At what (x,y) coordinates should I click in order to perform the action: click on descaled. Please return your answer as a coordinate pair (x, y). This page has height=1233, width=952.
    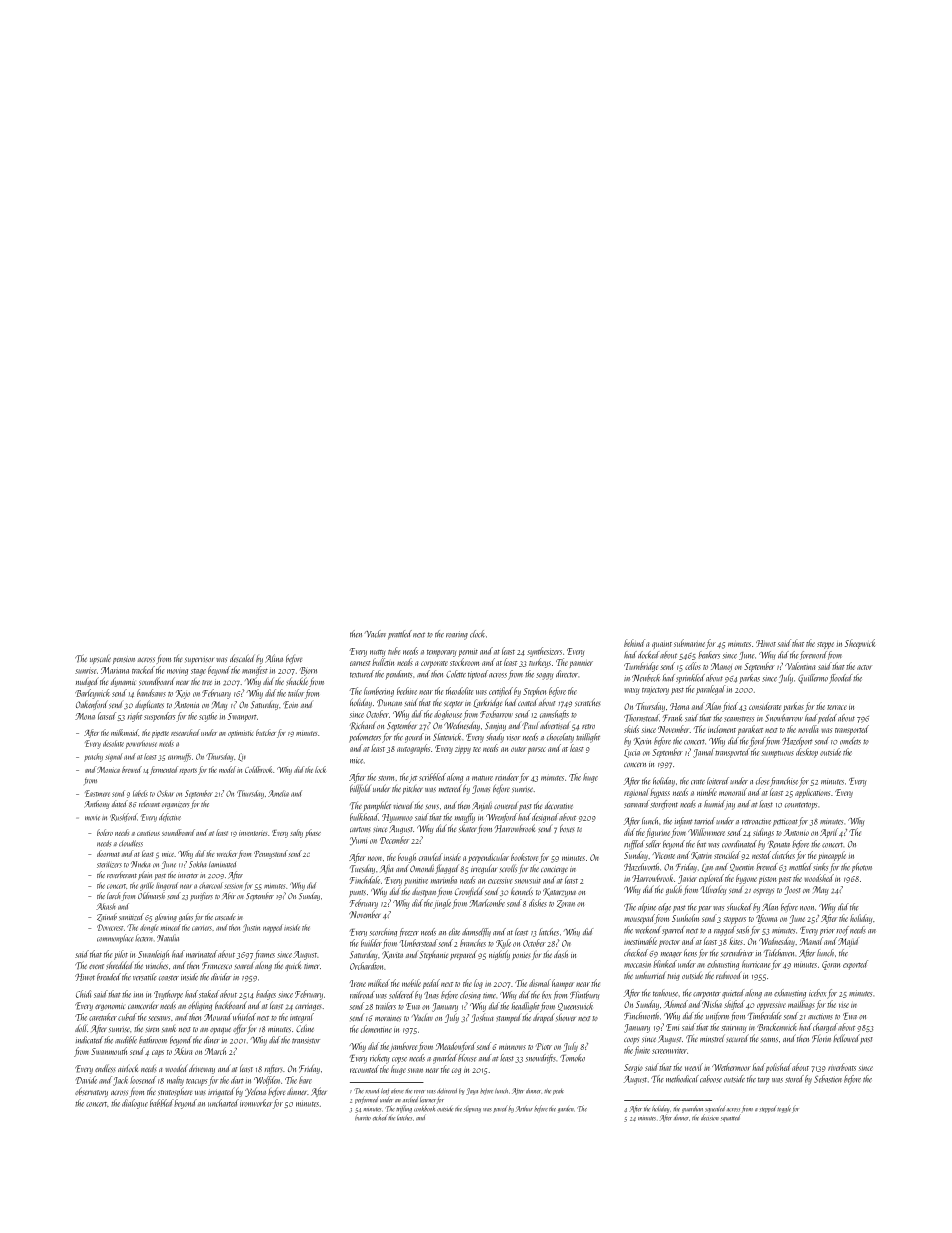
    Looking at the image, I should click on (242, 658).
